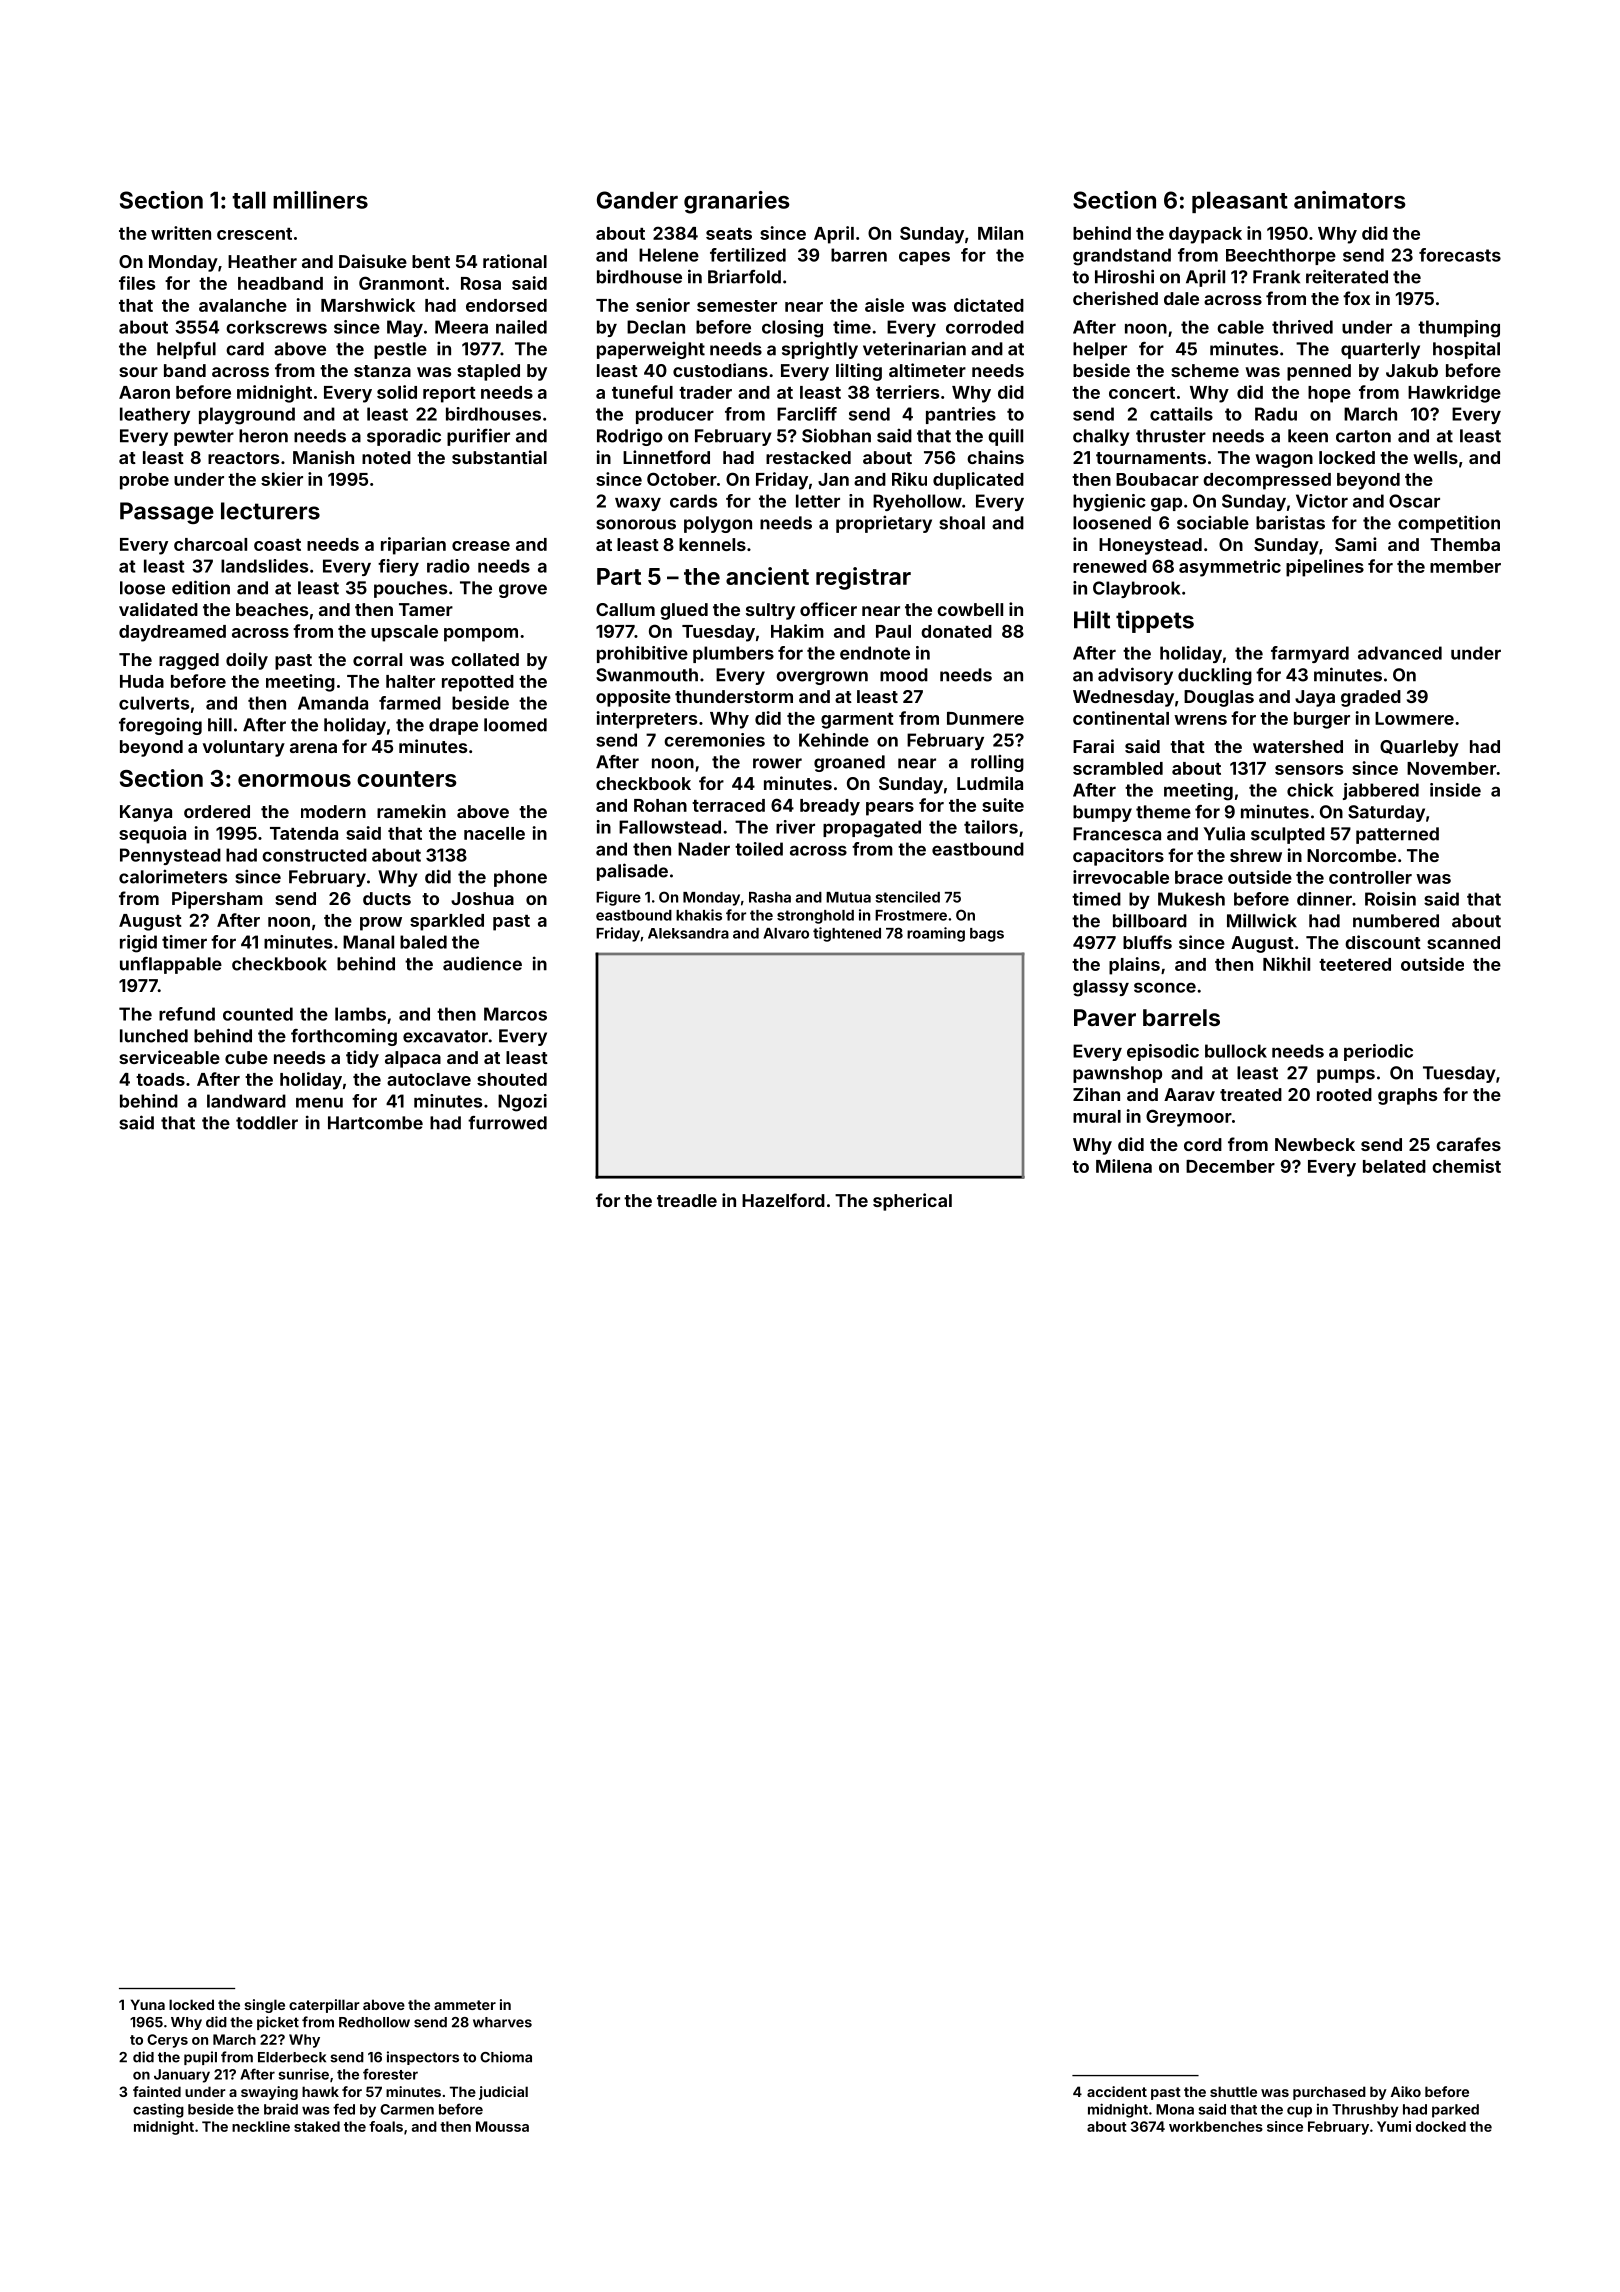 The image size is (1620, 2292). What do you see at coordinates (368, 305) in the screenshot?
I see `Marshwick` at bounding box center [368, 305].
